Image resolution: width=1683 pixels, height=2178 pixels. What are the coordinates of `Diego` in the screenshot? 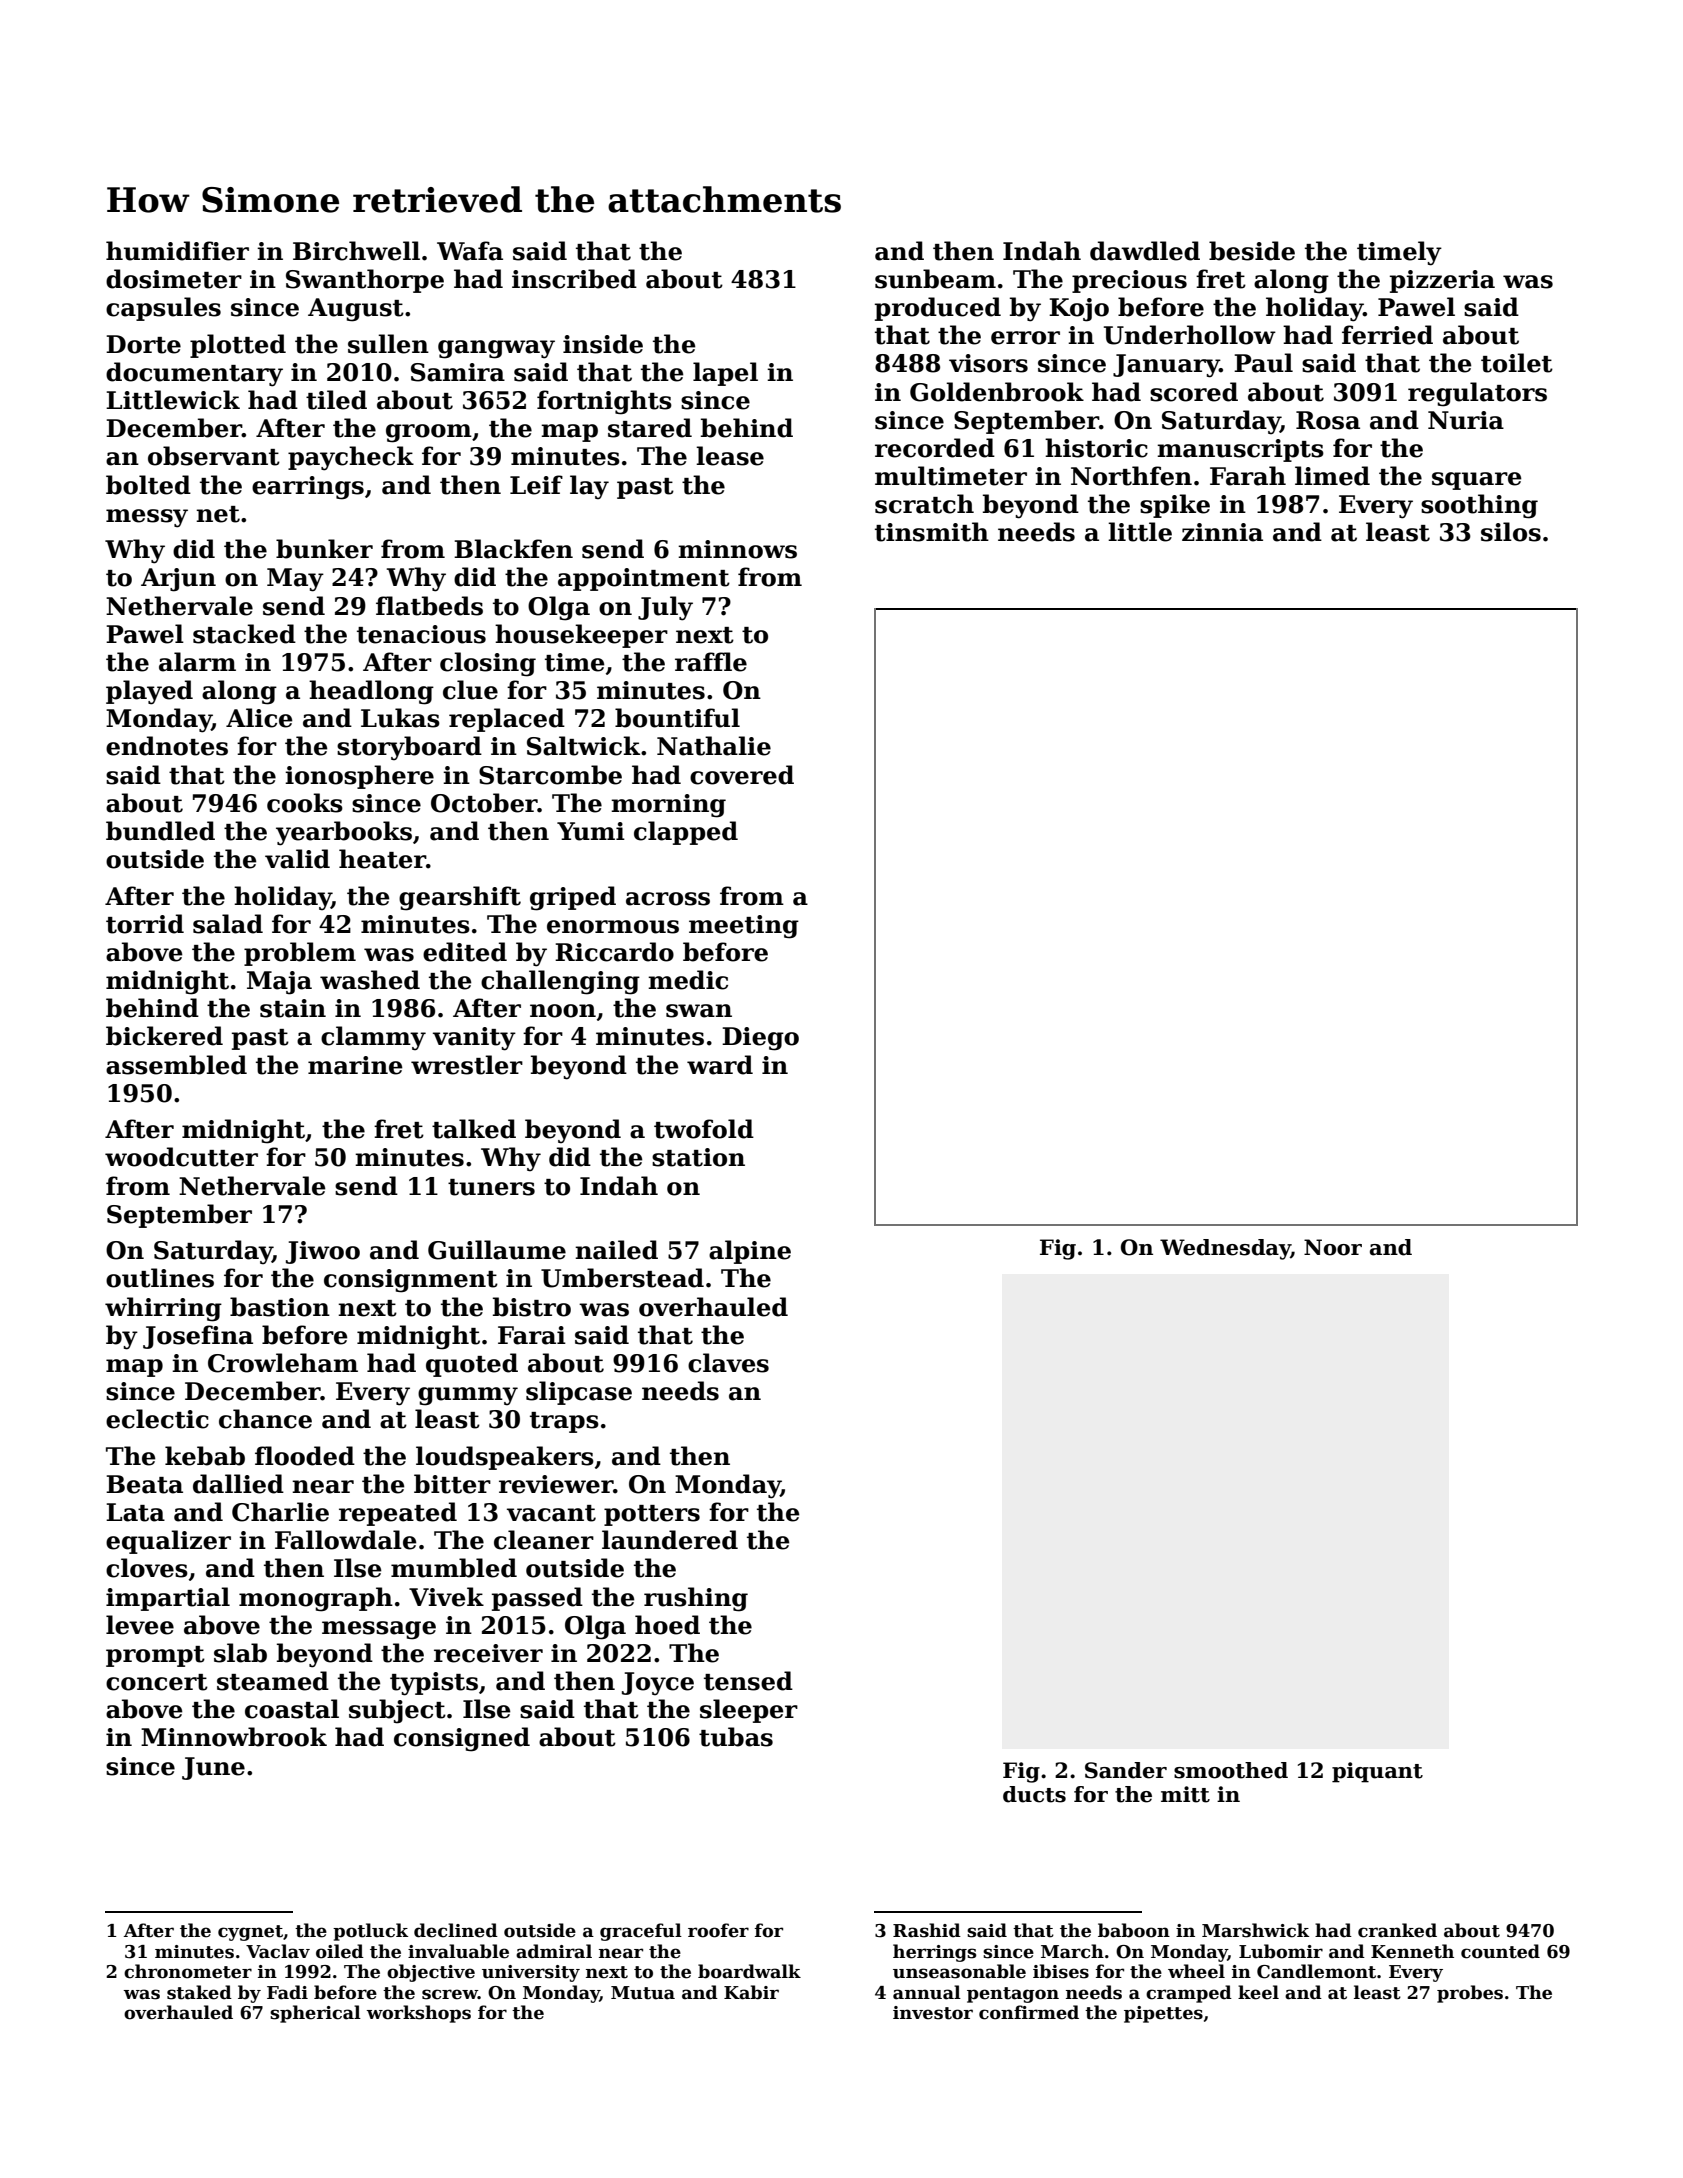 It's located at (760, 1039).
